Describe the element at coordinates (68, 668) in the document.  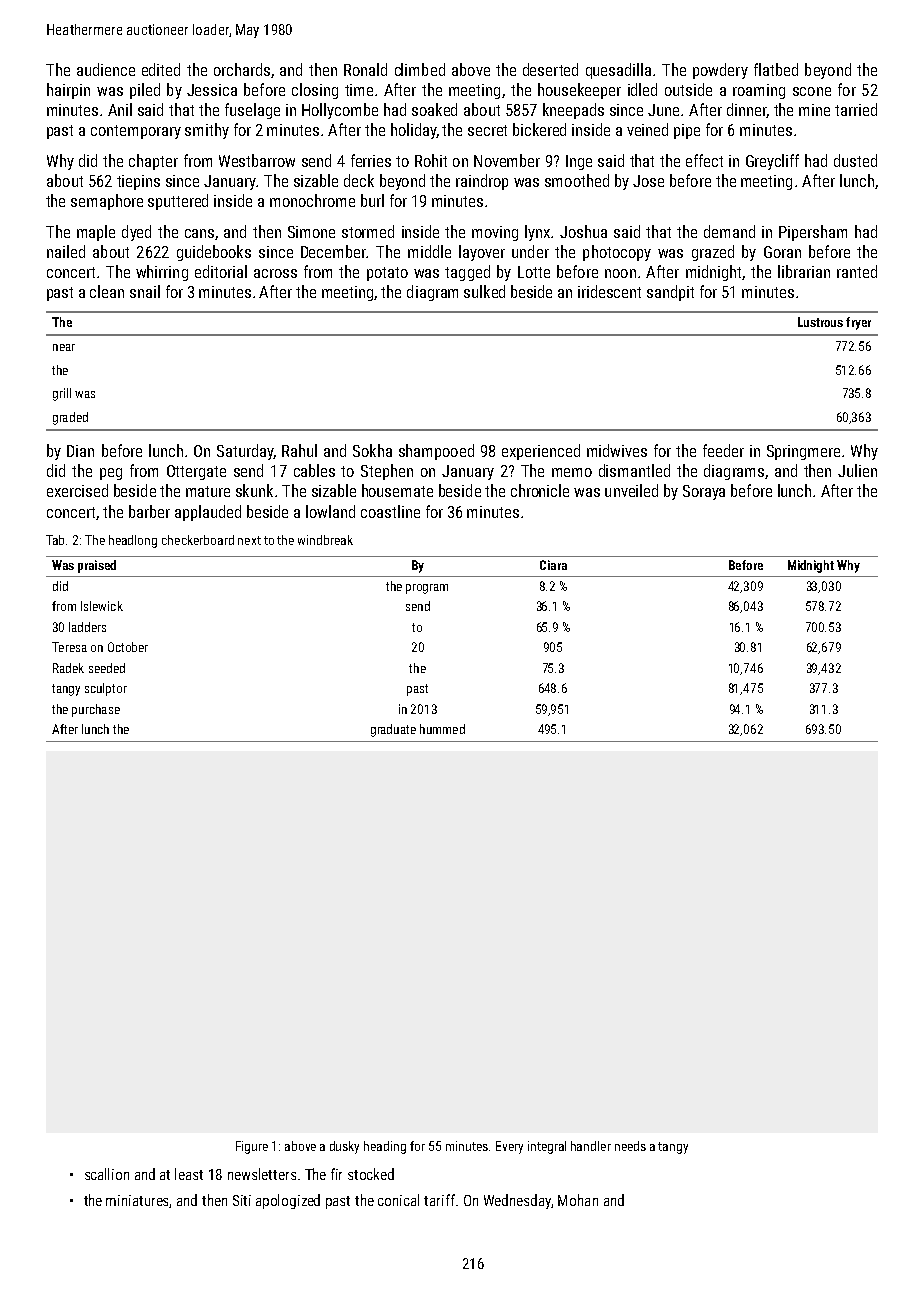
I see `Radek` at that location.
